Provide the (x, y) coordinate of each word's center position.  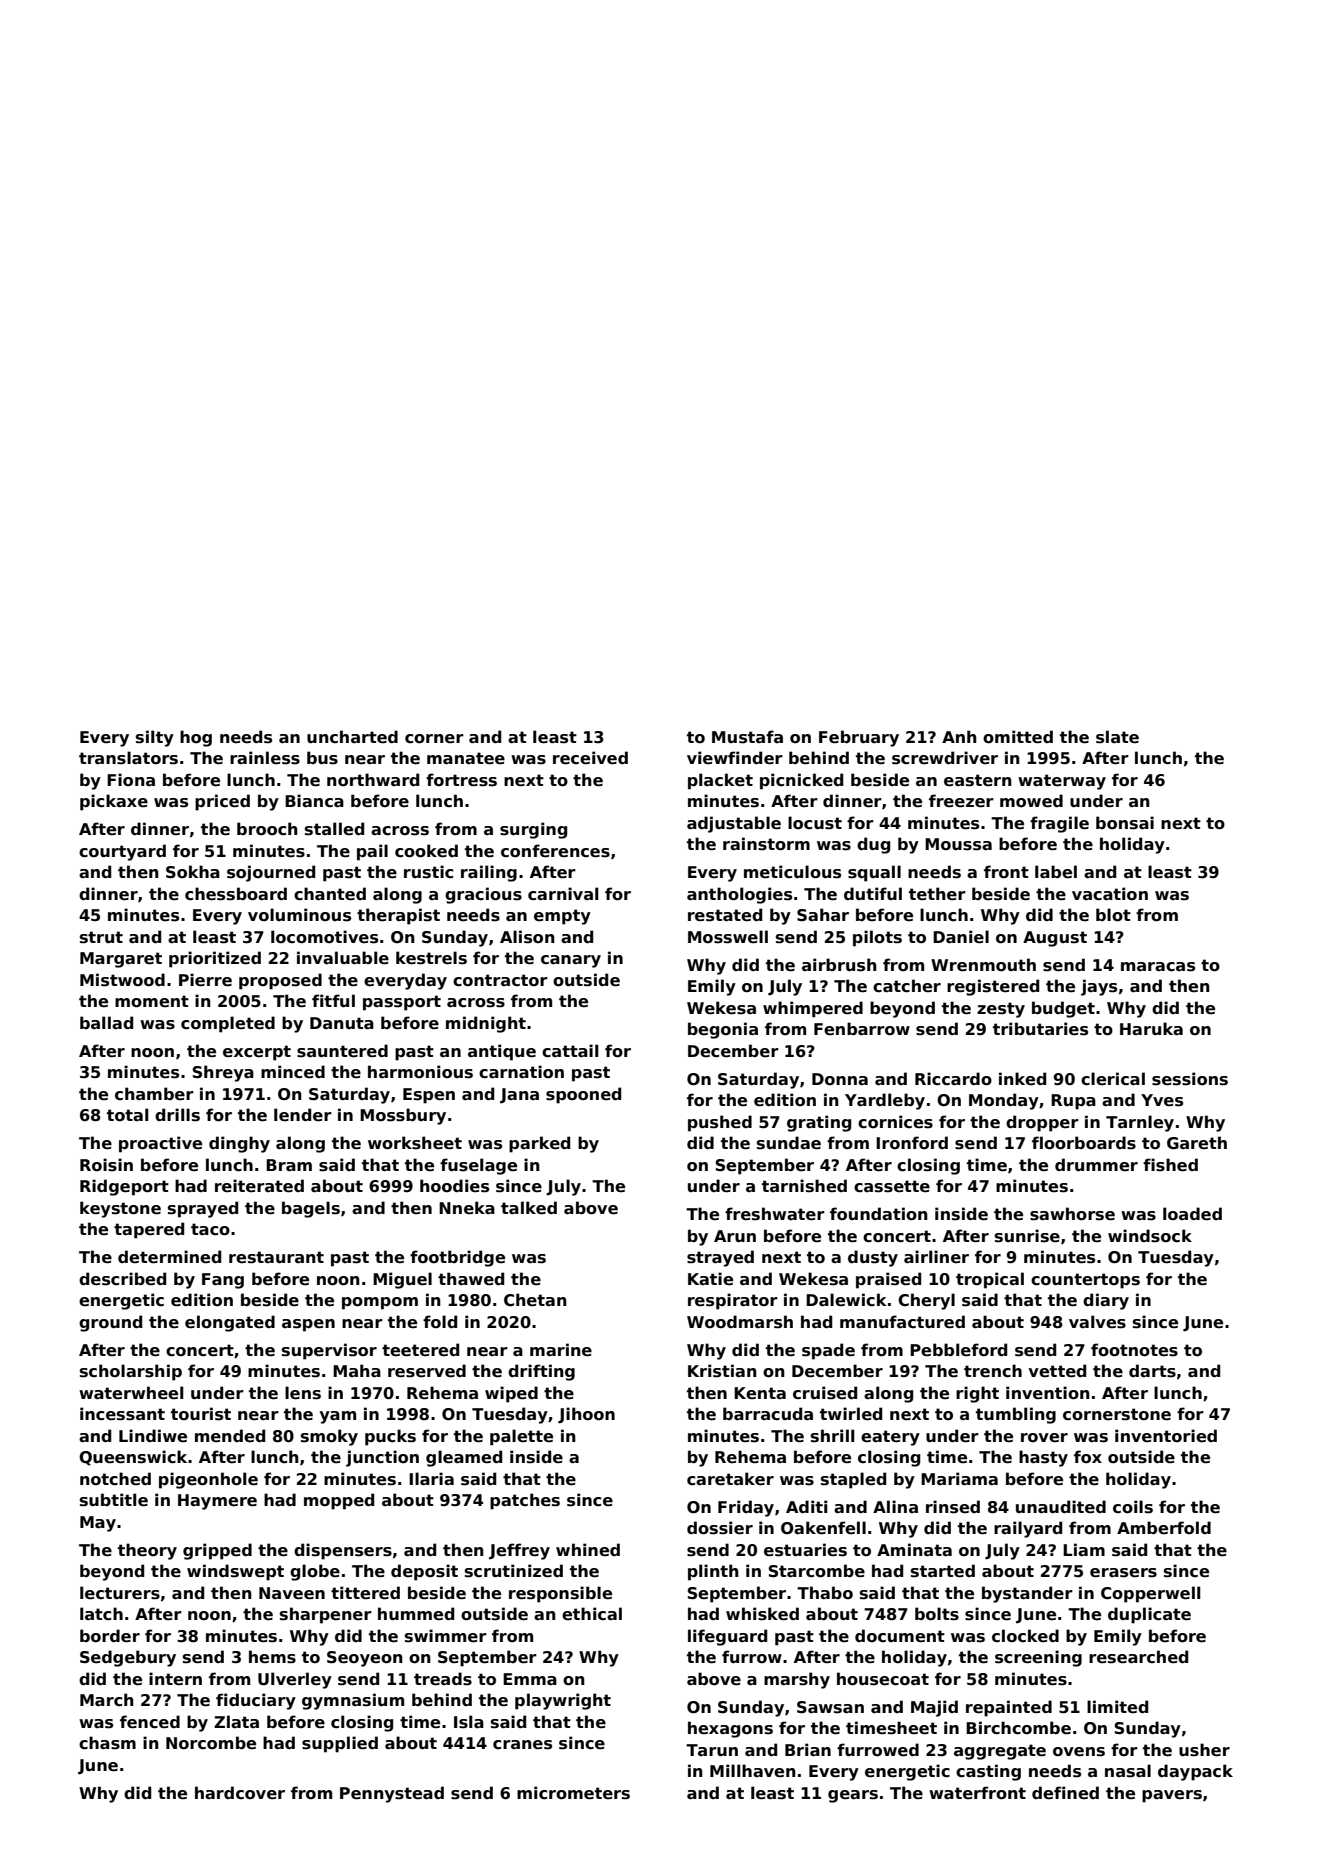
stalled (334, 829)
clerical (1113, 1079)
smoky (329, 1437)
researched (1138, 1657)
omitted (1018, 737)
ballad (106, 1022)
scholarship (131, 1372)
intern (175, 1679)
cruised (825, 1393)
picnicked (801, 781)
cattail (570, 1051)
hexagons (730, 1729)
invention (1048, 1393)
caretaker (730, 1479)
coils (1133, 1507)
